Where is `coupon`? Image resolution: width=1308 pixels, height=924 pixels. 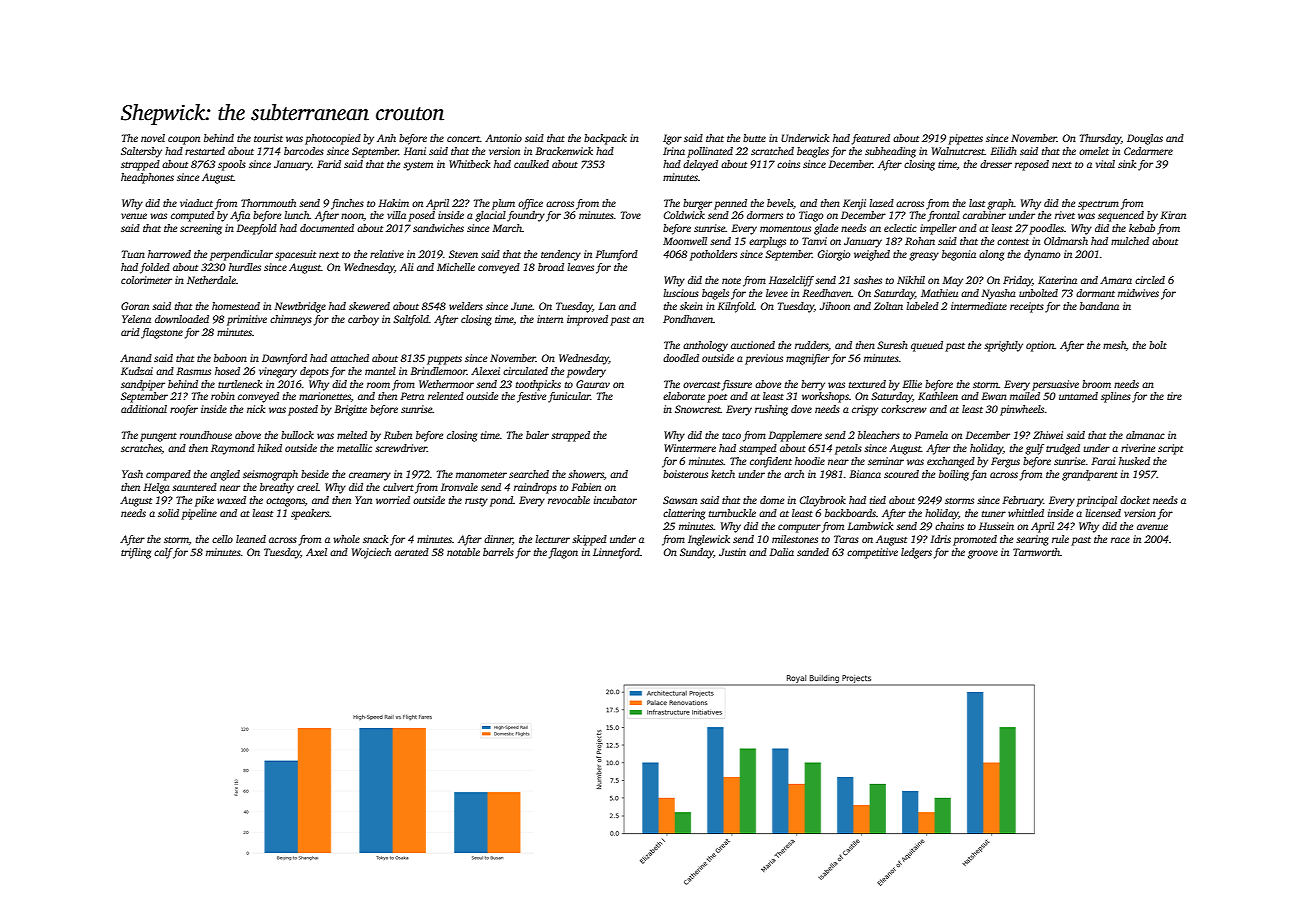 coupon is located at coordinates (184, 140).
